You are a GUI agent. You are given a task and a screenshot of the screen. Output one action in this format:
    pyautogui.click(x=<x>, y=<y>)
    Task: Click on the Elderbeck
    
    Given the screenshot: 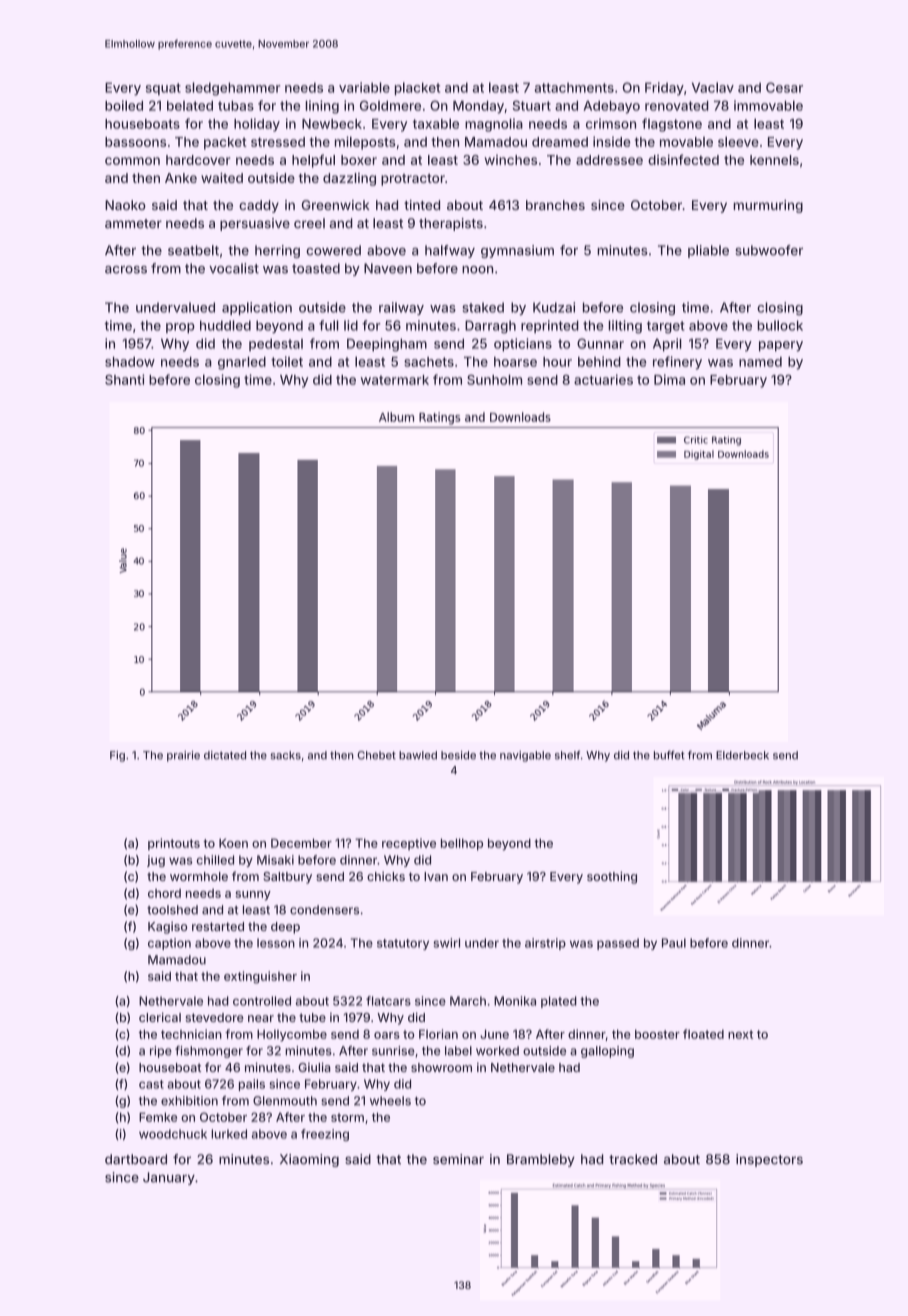 What is the action you would take?
    pyautogui.click(x=742, y=755)
